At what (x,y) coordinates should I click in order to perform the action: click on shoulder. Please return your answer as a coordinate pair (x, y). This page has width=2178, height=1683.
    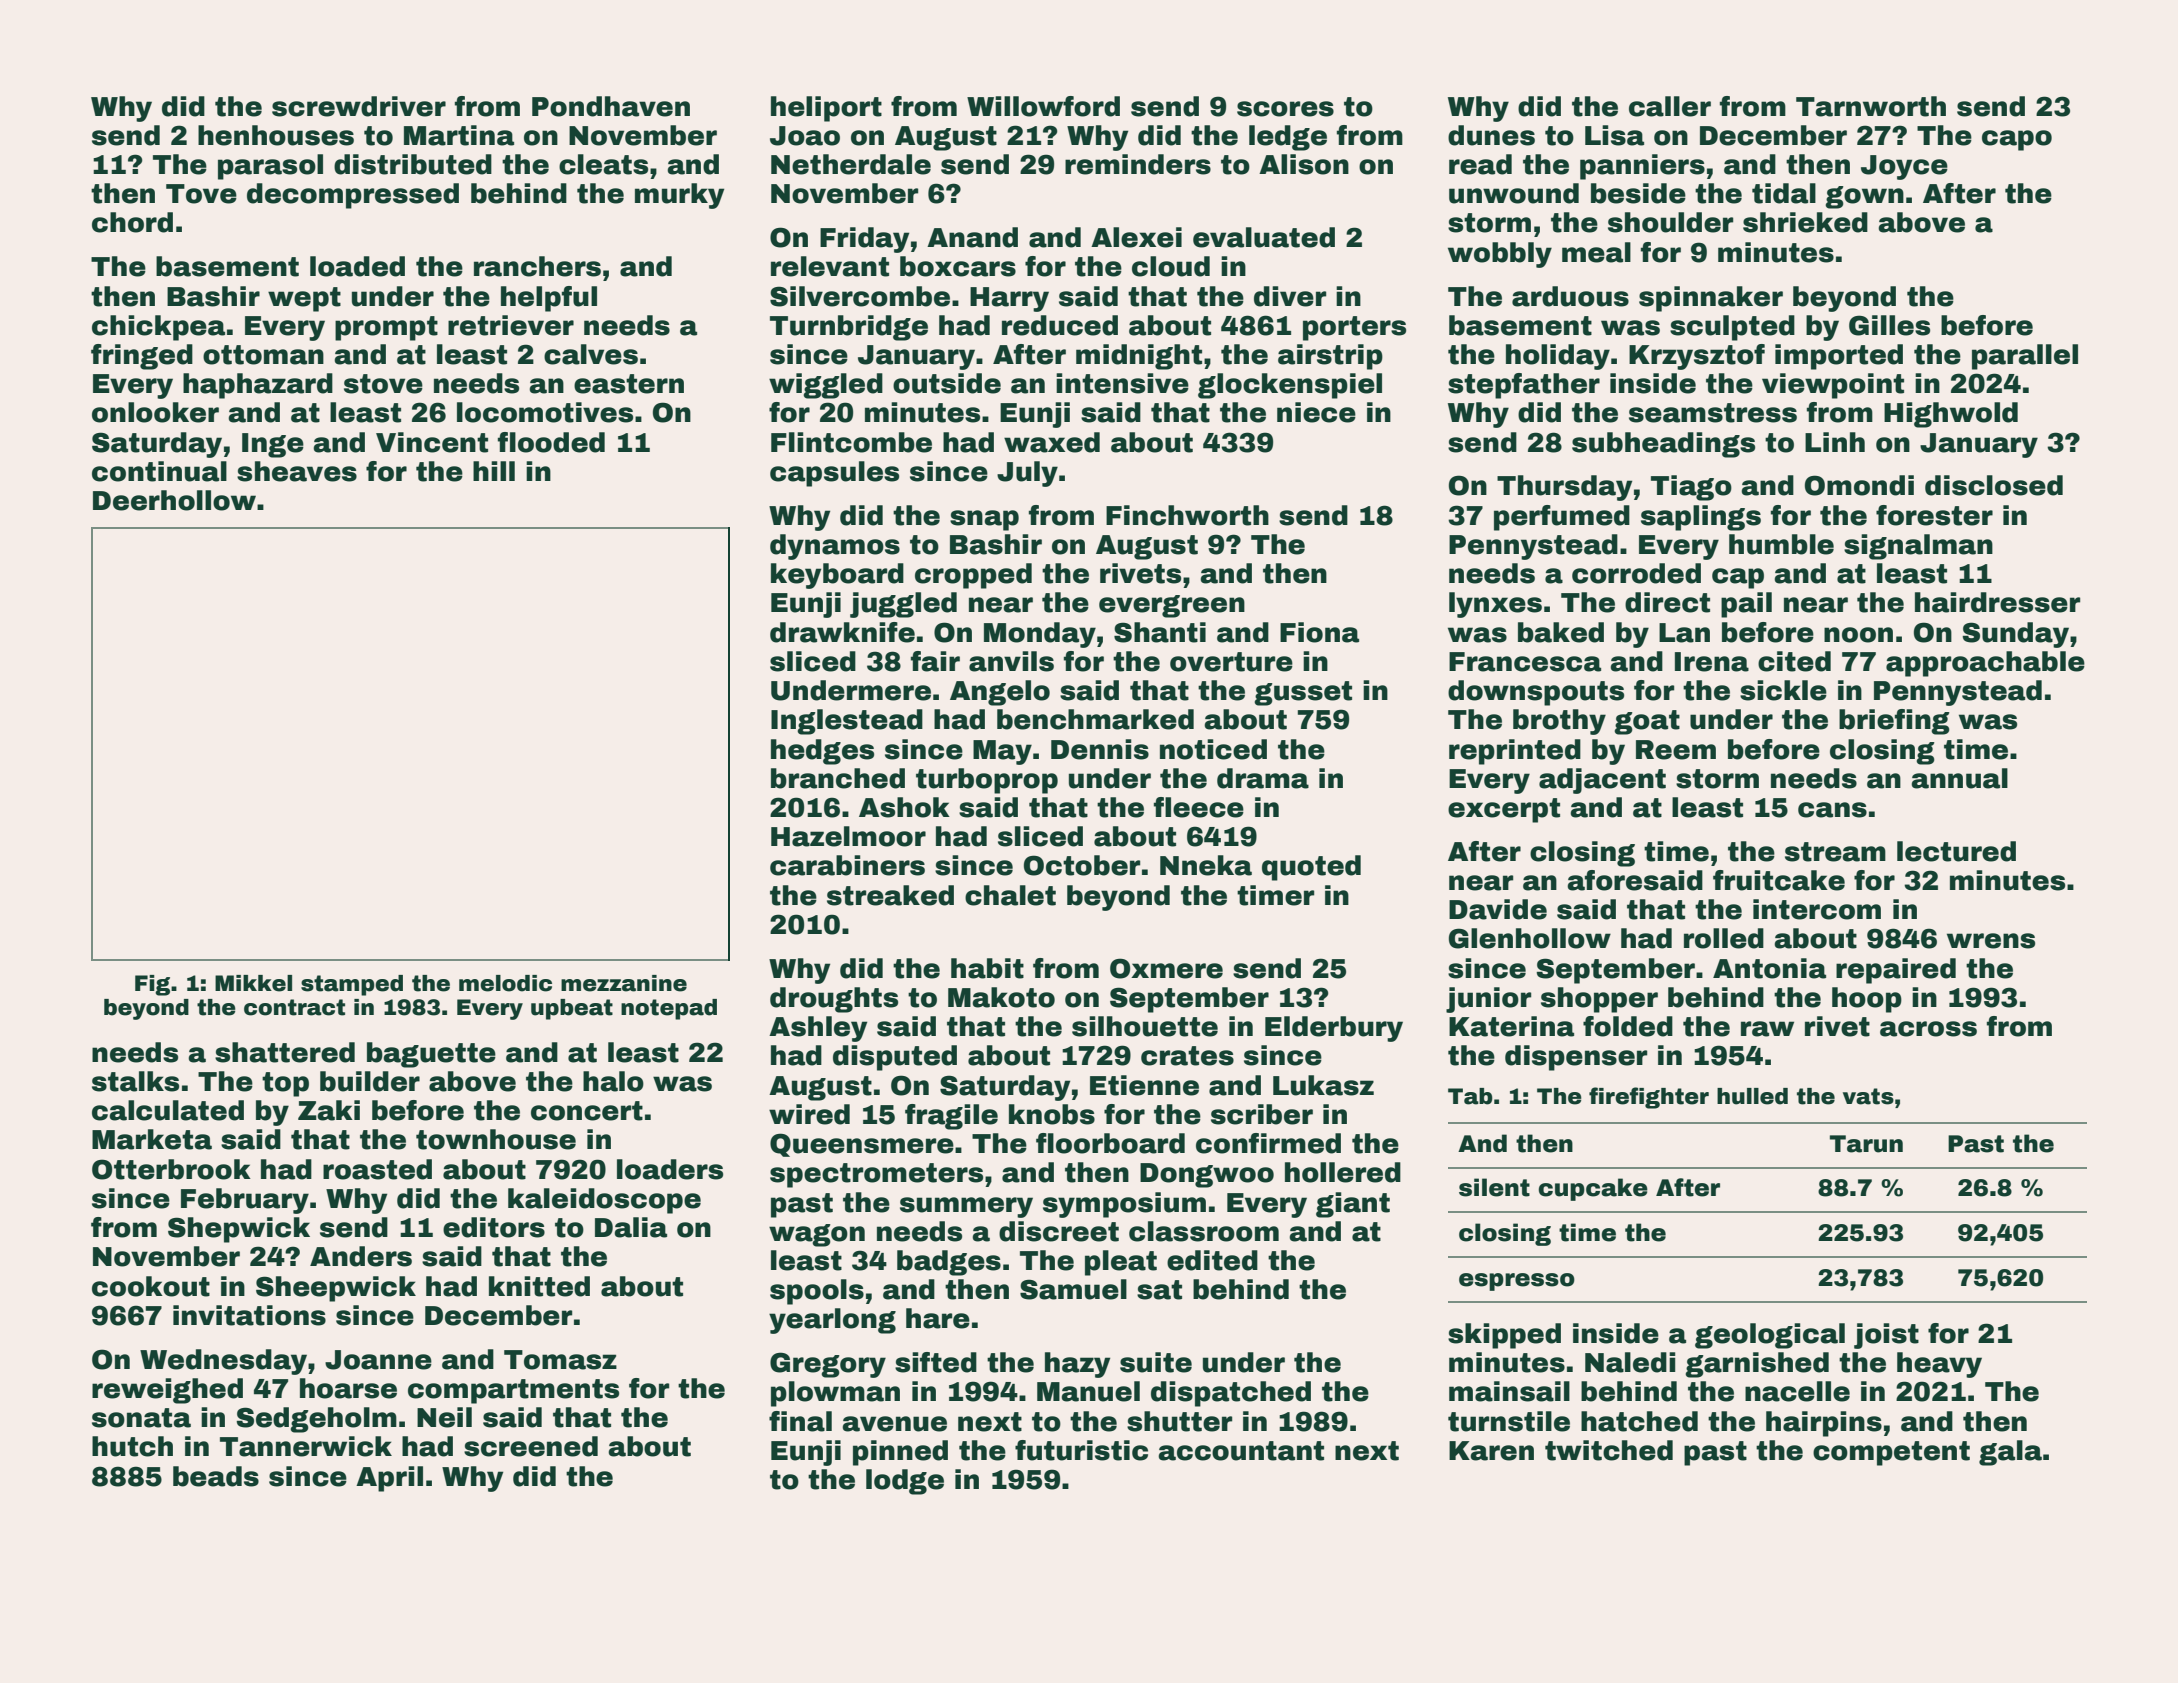
    Looking at the image, I should click on (1670, 222).
